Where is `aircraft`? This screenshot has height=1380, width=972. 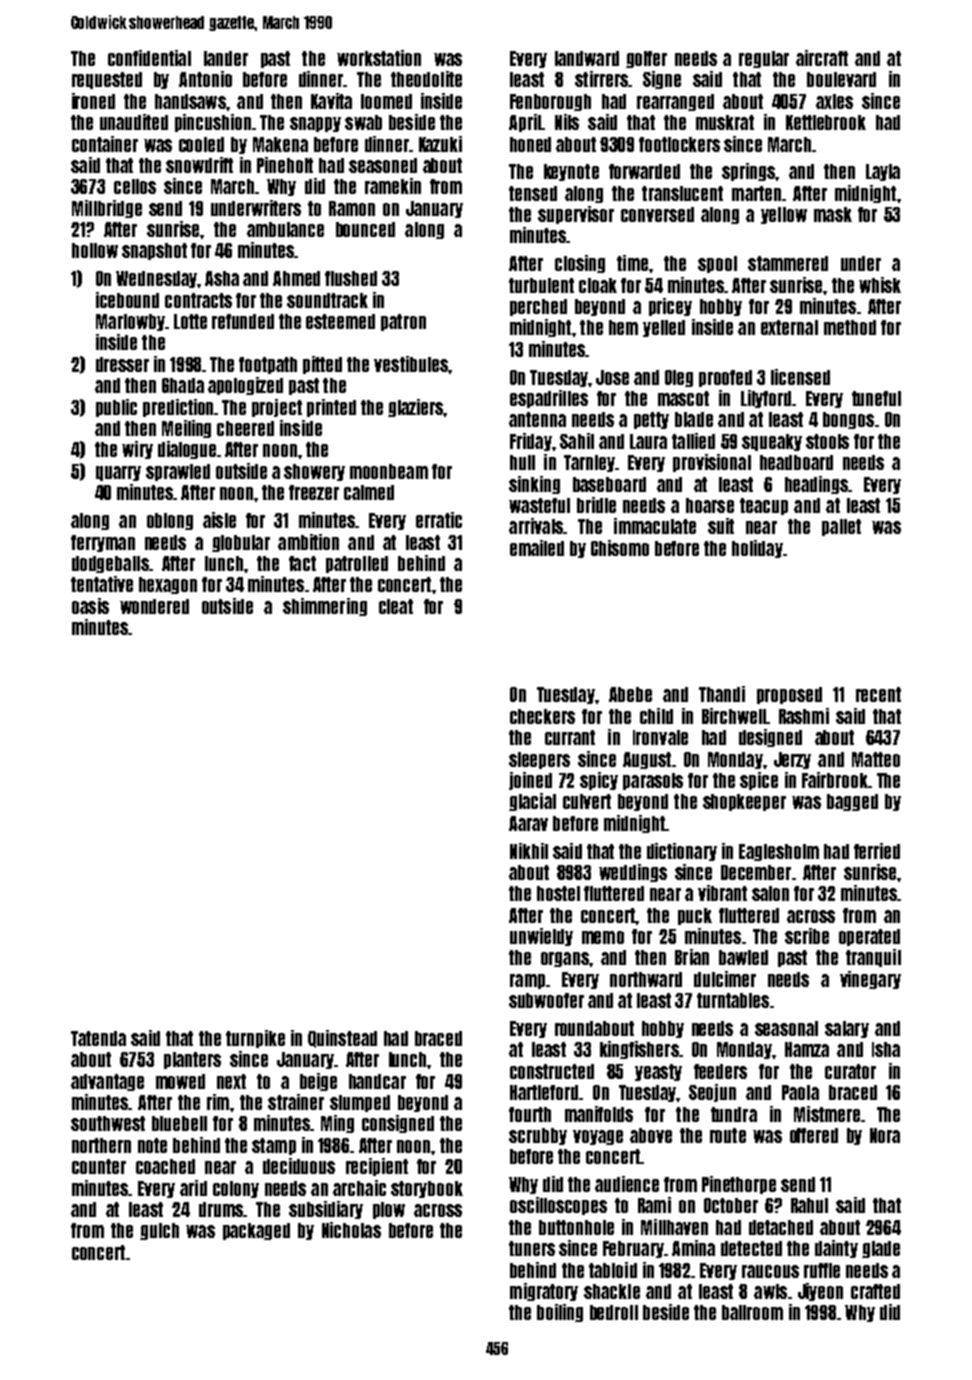
aircraft is located at coordinates (822, 58).
